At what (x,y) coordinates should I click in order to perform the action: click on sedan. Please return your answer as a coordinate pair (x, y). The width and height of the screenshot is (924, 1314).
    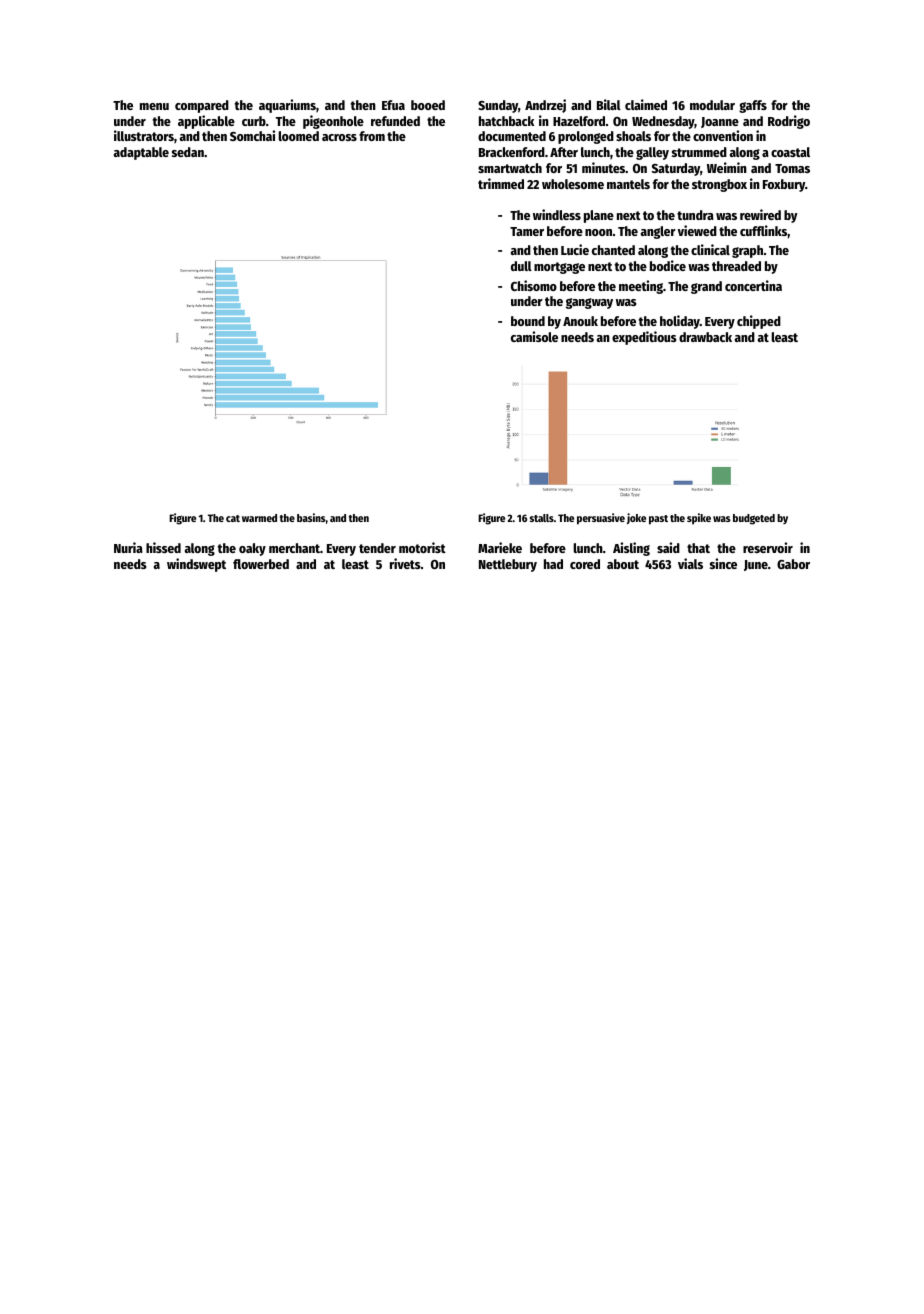
    Looking at the image, I should click on (188, 152).
